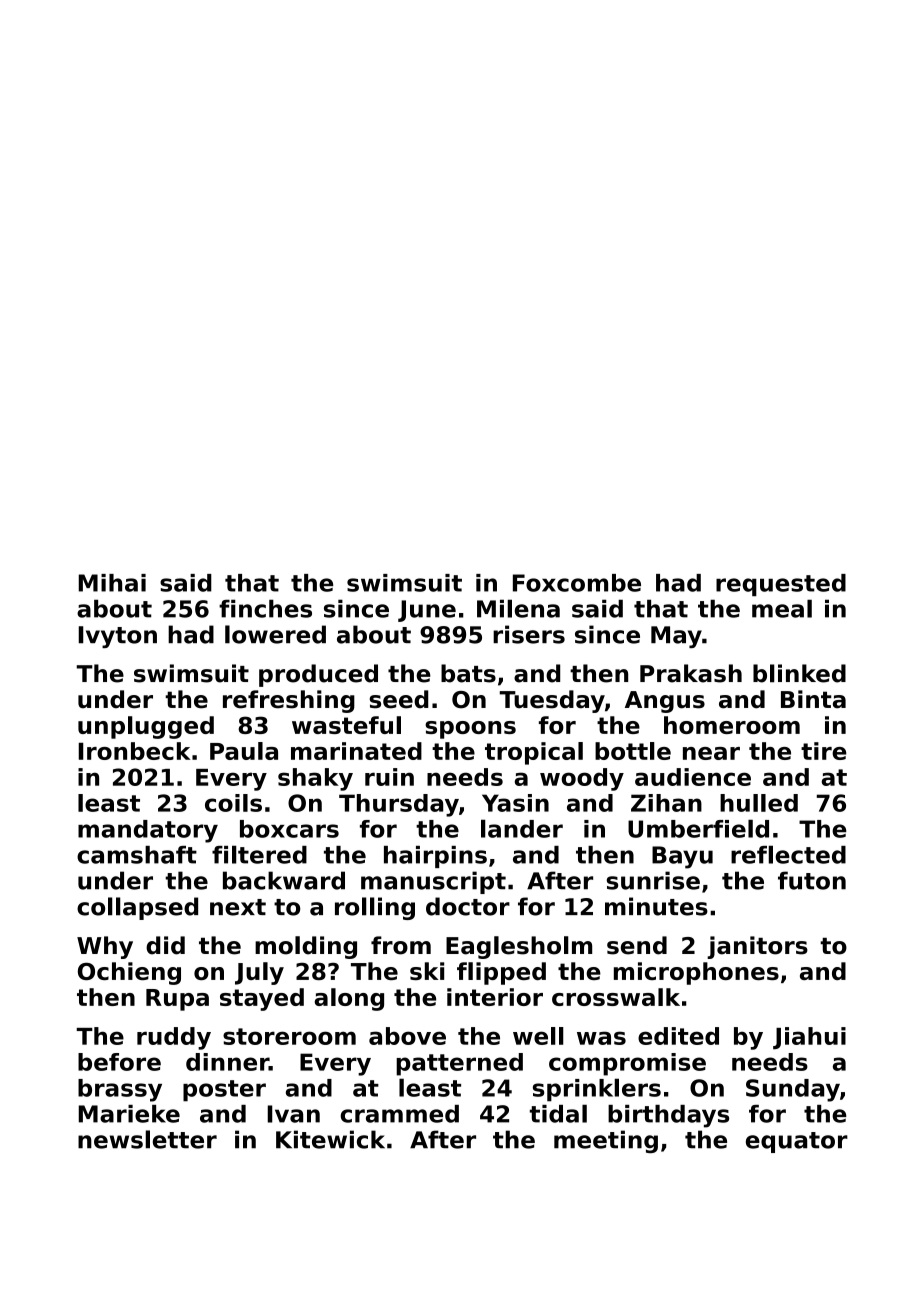  I want to click on Tuesday, so click(552, 701).
